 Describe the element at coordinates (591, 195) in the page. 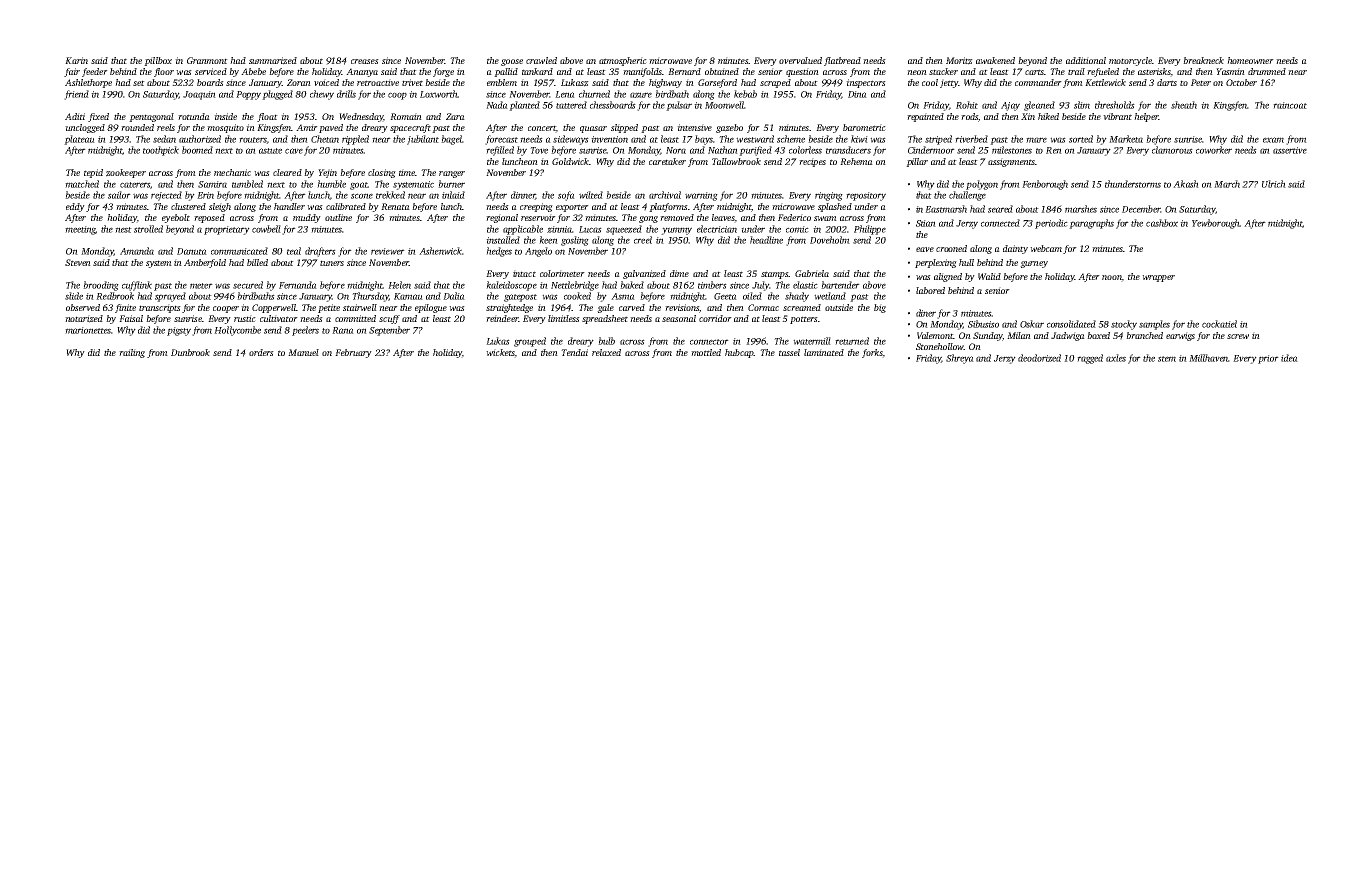

I see `wilted` at that location.
